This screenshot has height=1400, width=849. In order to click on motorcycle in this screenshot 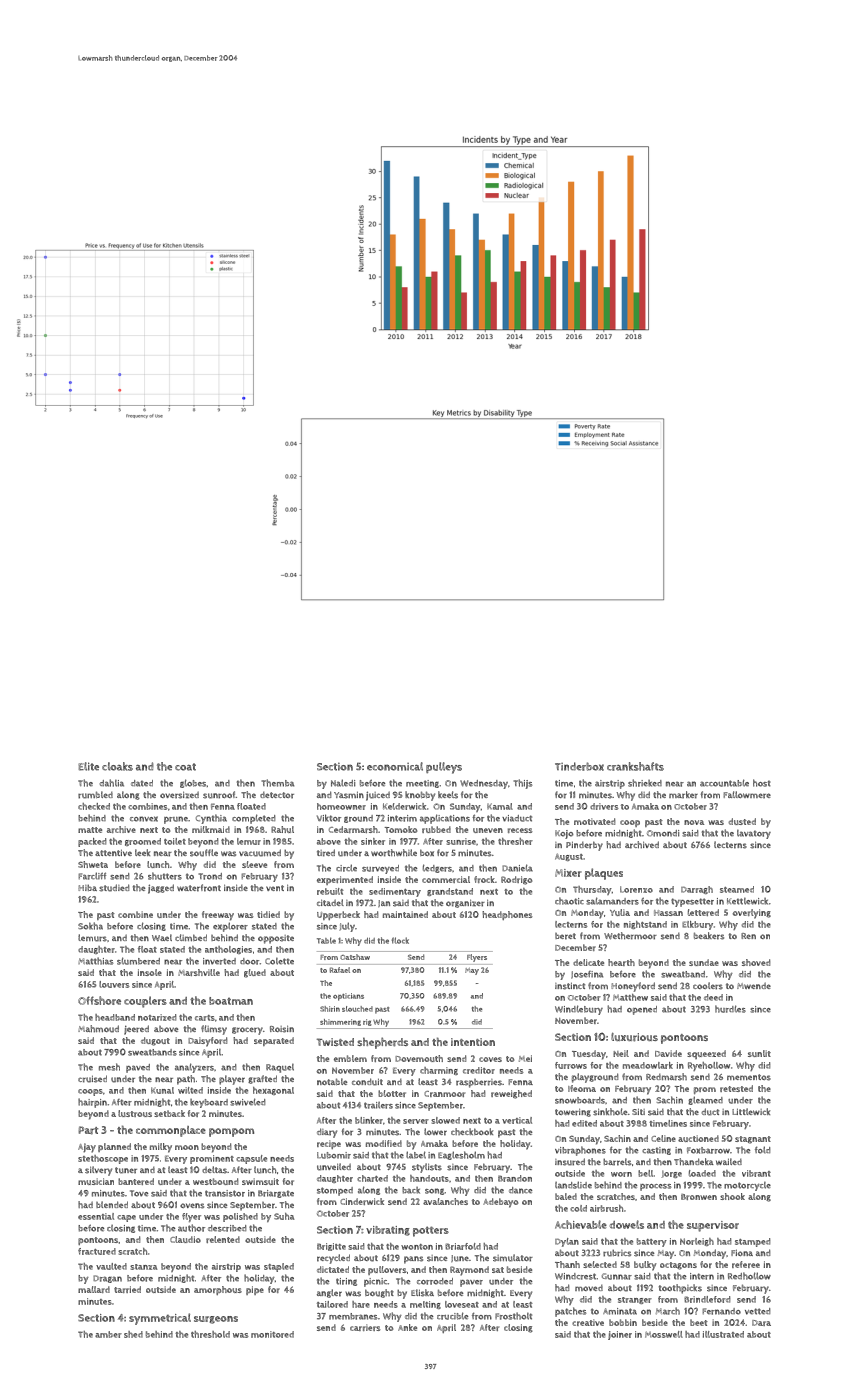, I will do `click(747, 1186)`.
